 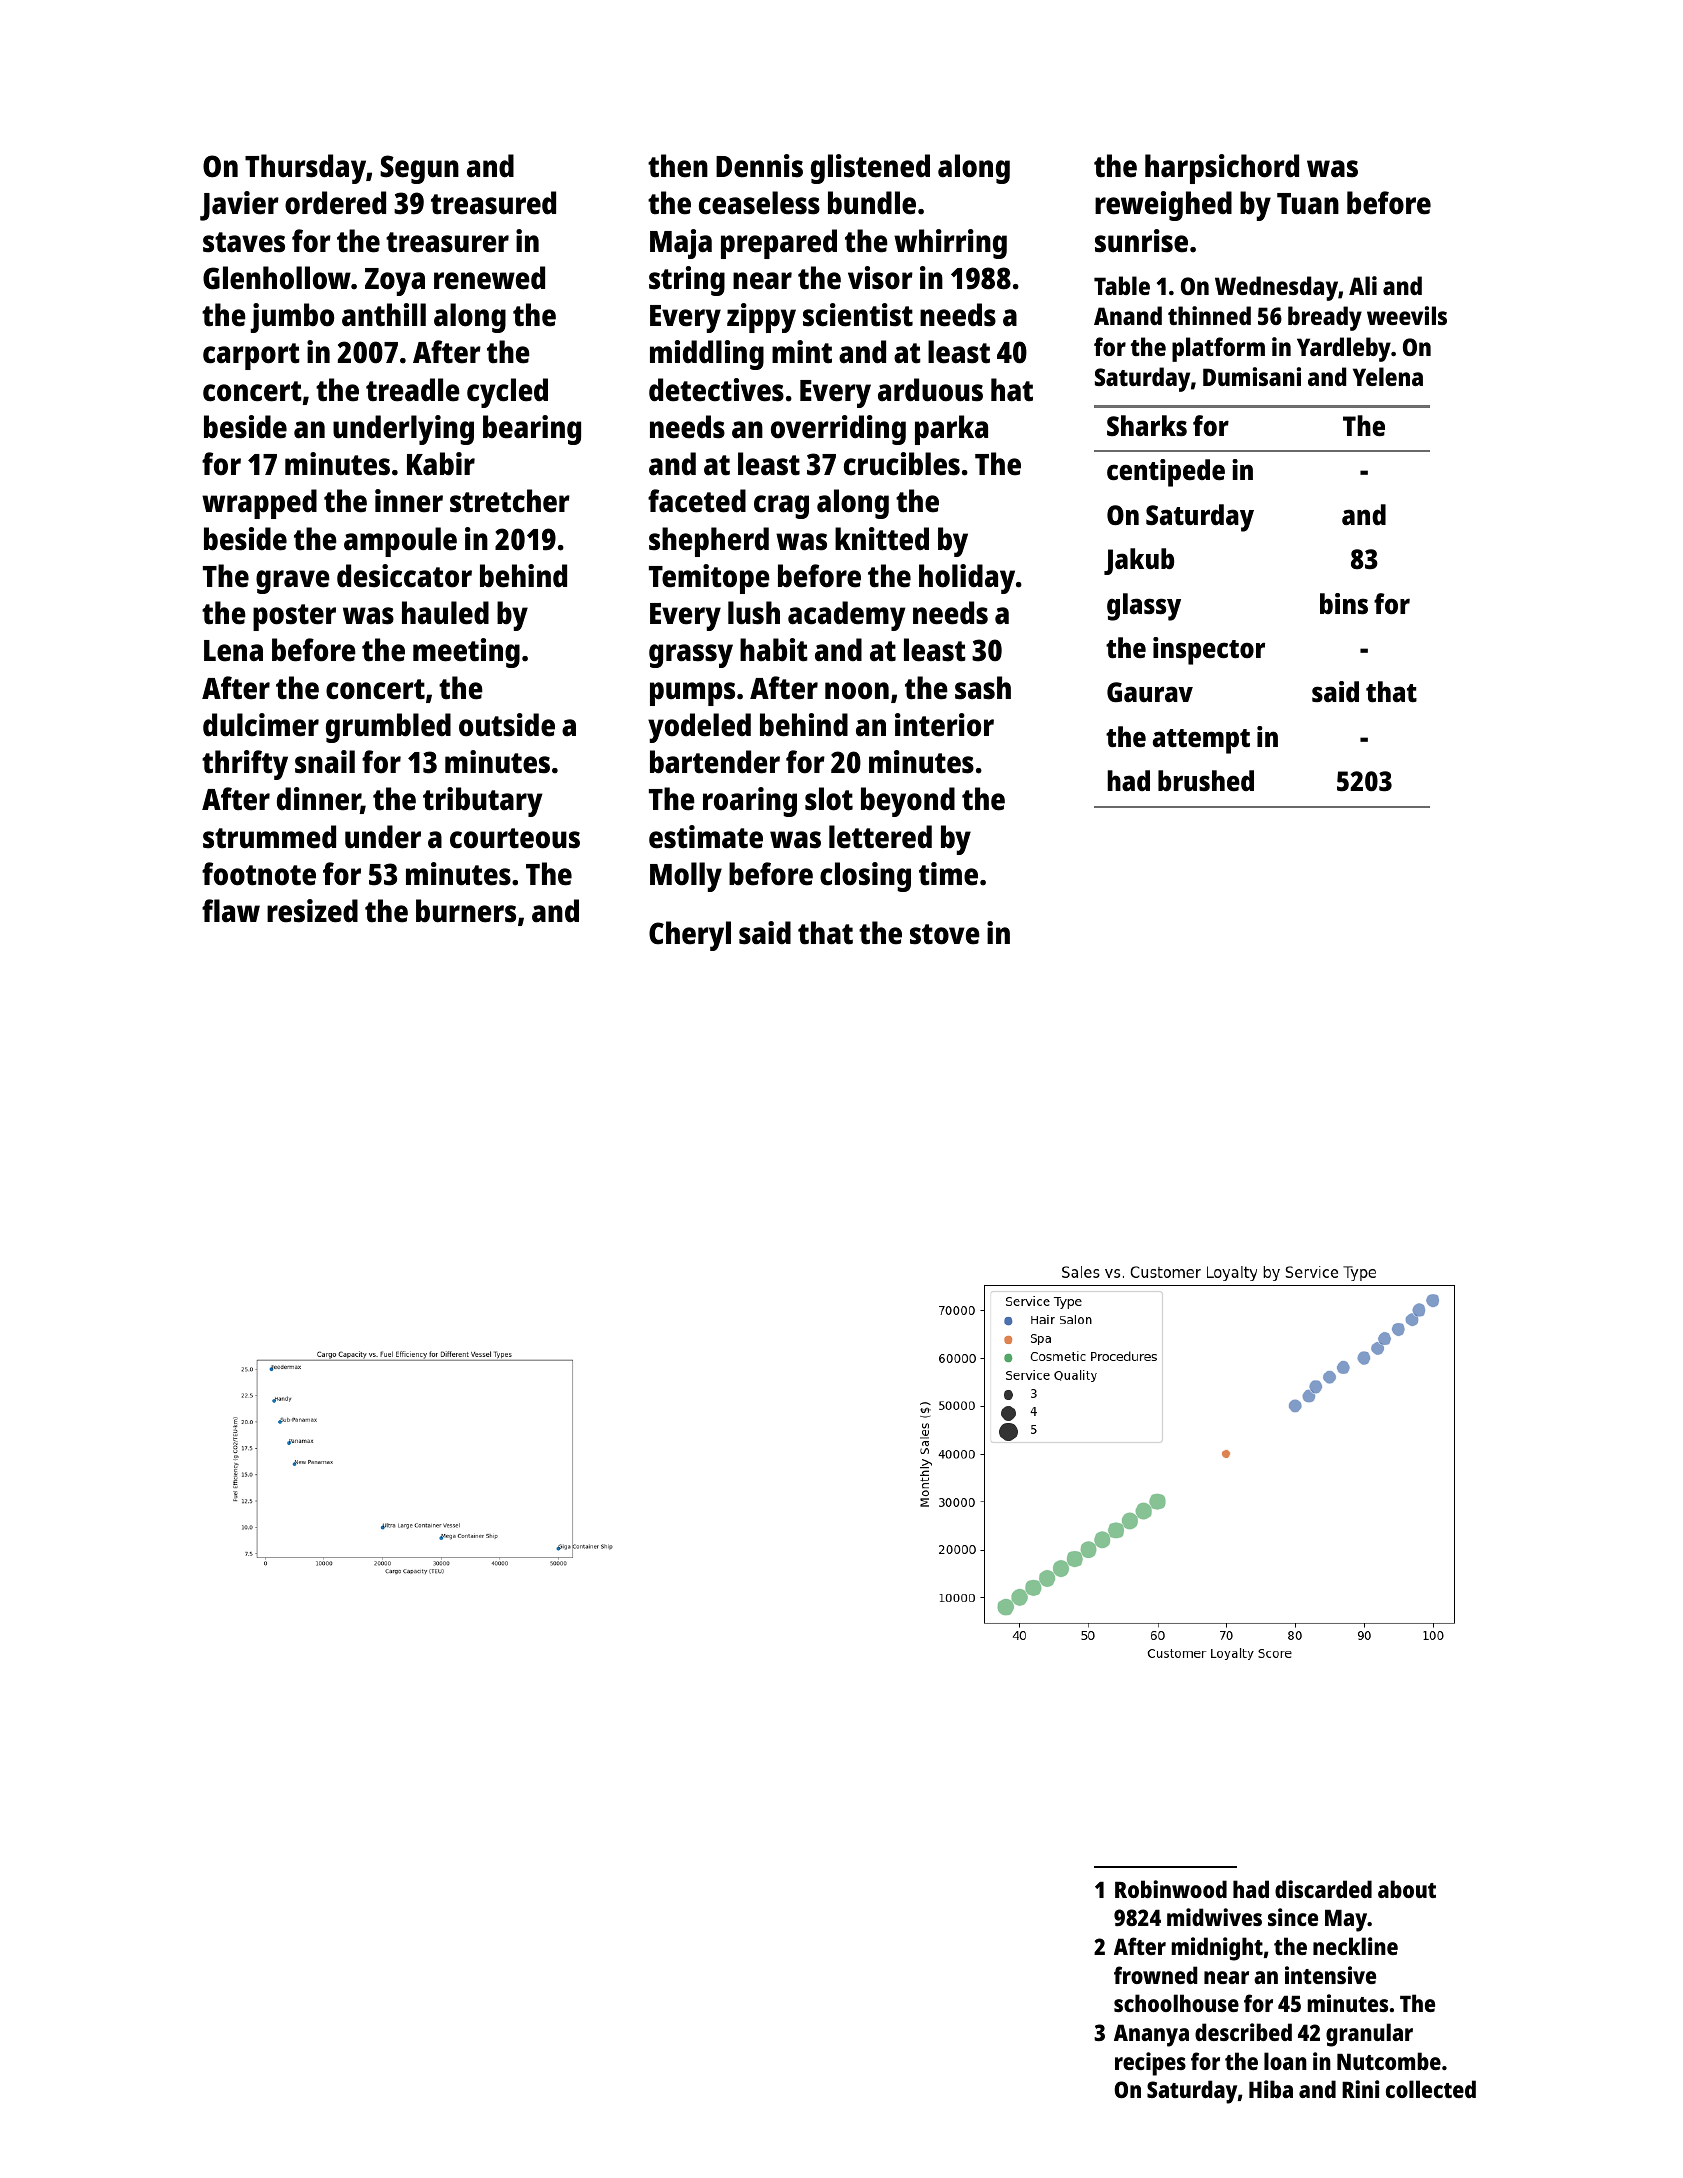 What do you see at coordinates (231, 911) in the image?
I see `flaw` at bounding box center [231, 911].
